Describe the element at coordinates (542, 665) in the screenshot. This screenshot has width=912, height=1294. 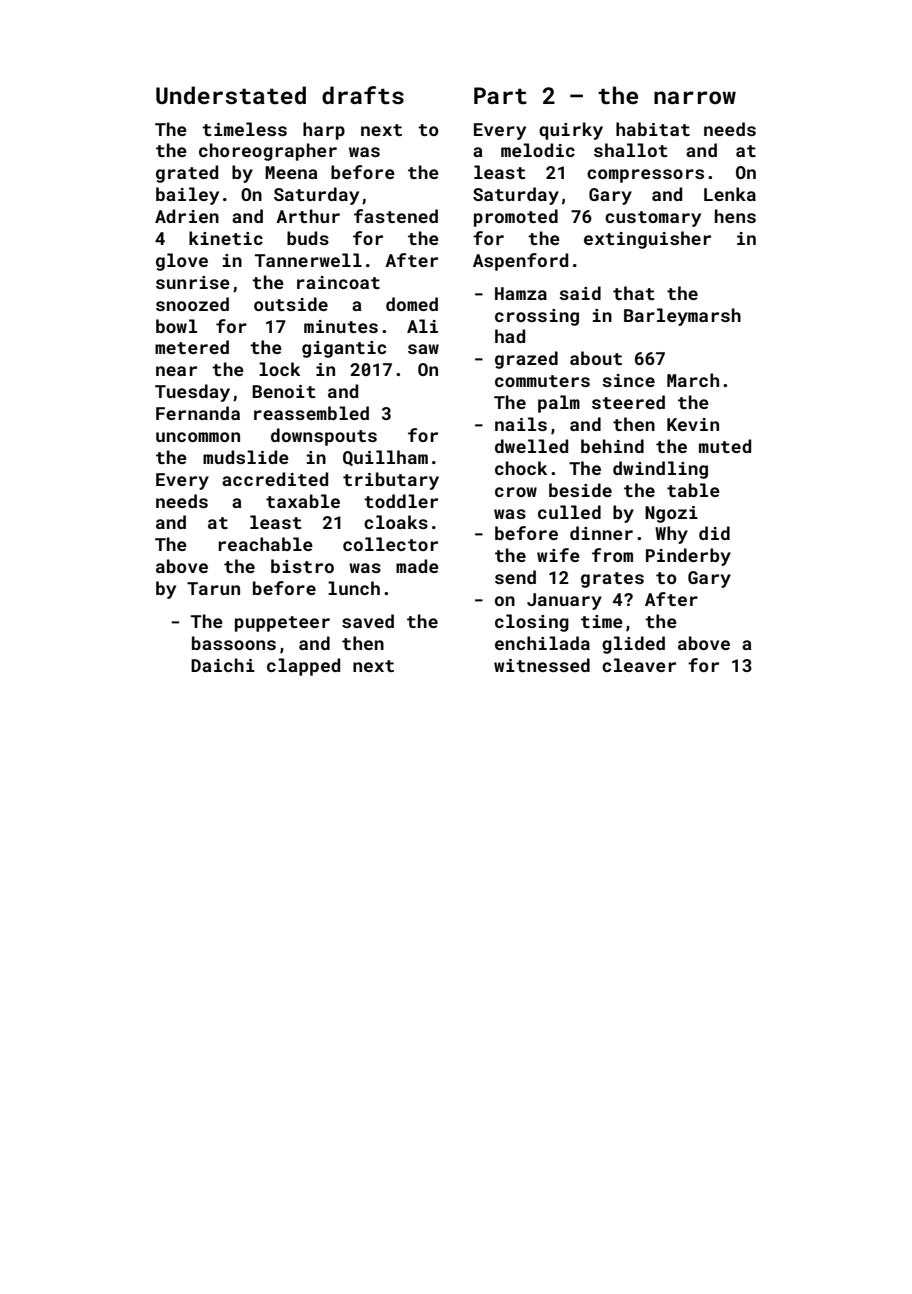
I see `witnessed` at that location.
